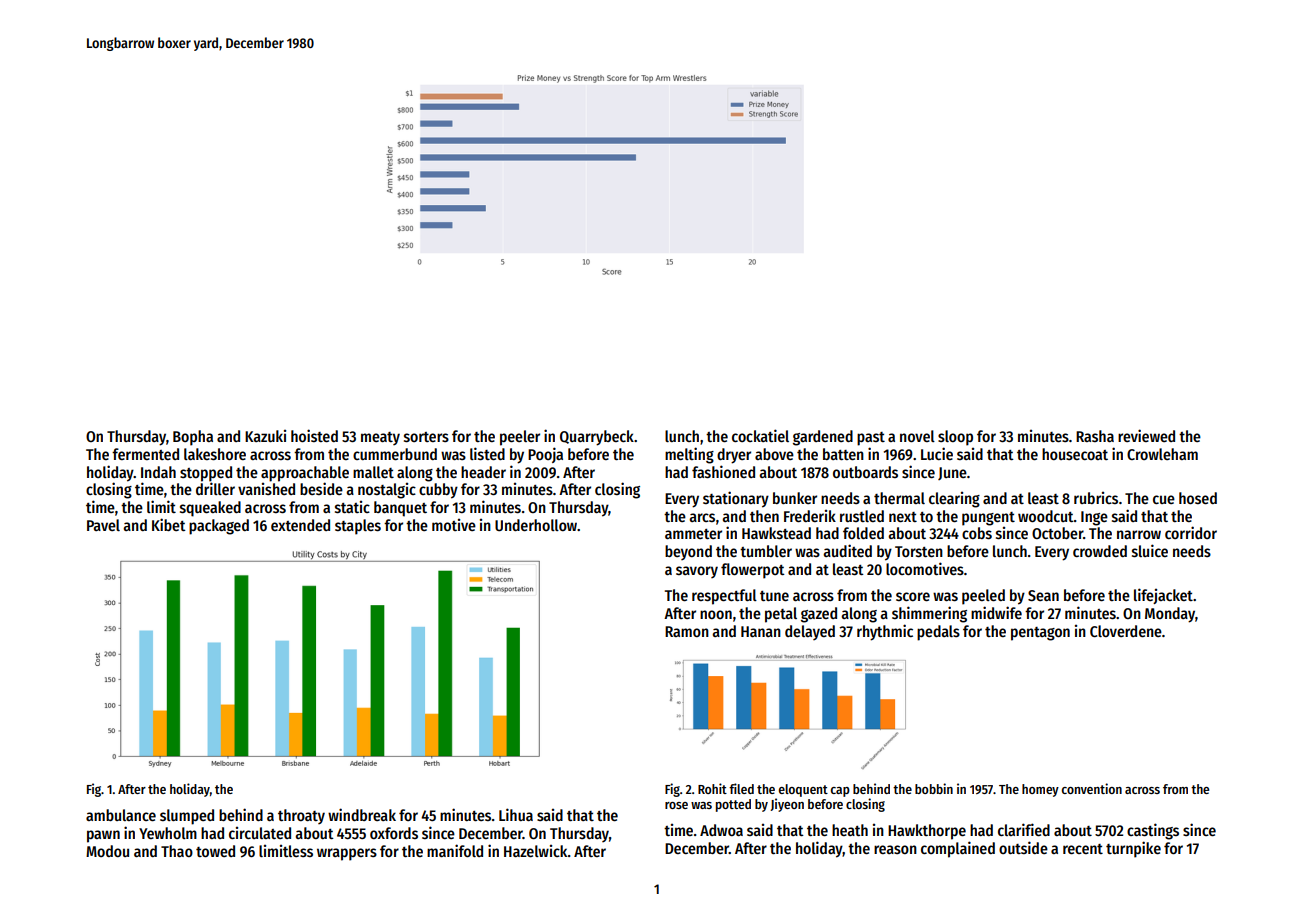  I want to click on Ramon, so click(687, 631).
